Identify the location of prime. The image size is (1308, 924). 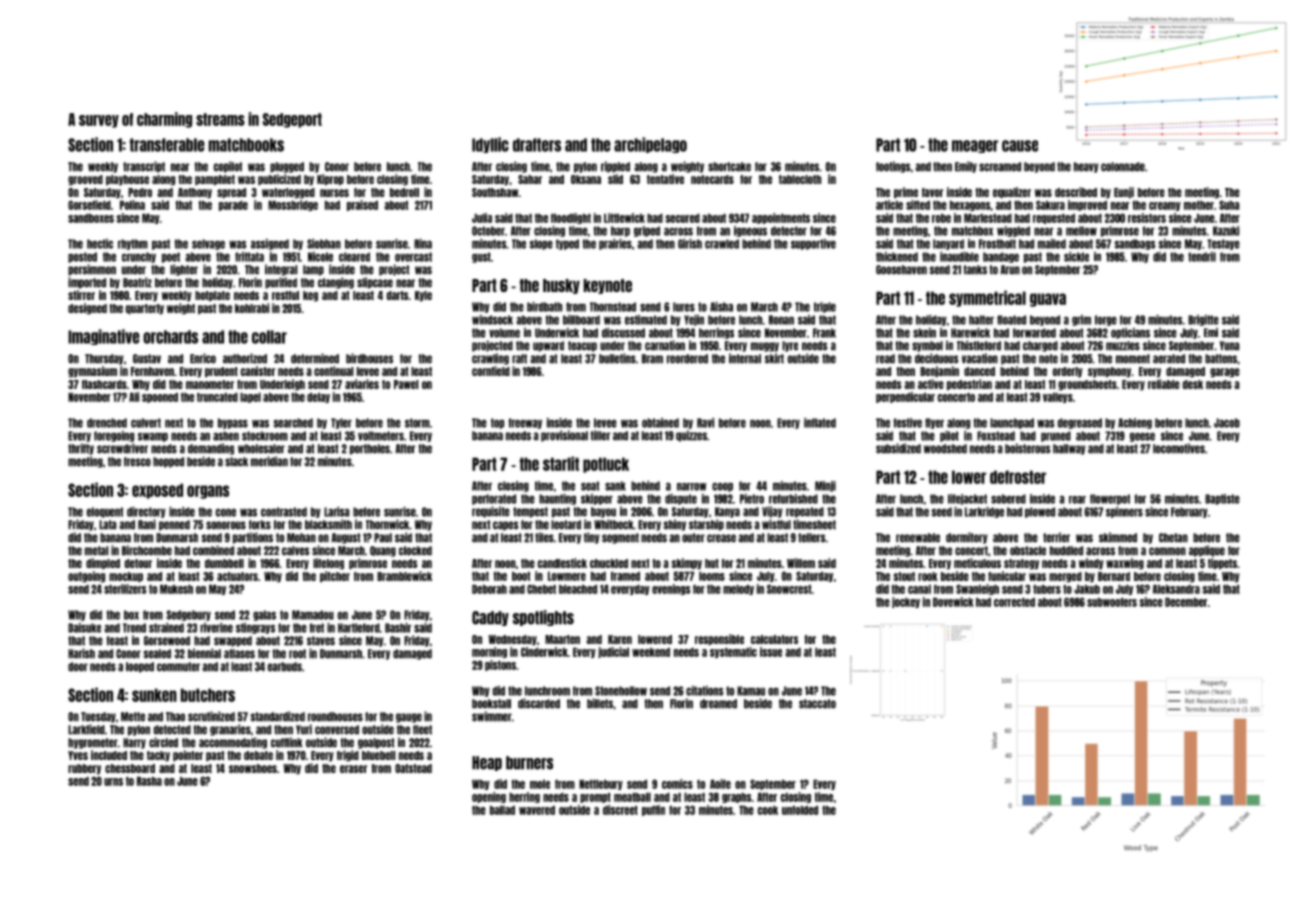
(906, 193).
